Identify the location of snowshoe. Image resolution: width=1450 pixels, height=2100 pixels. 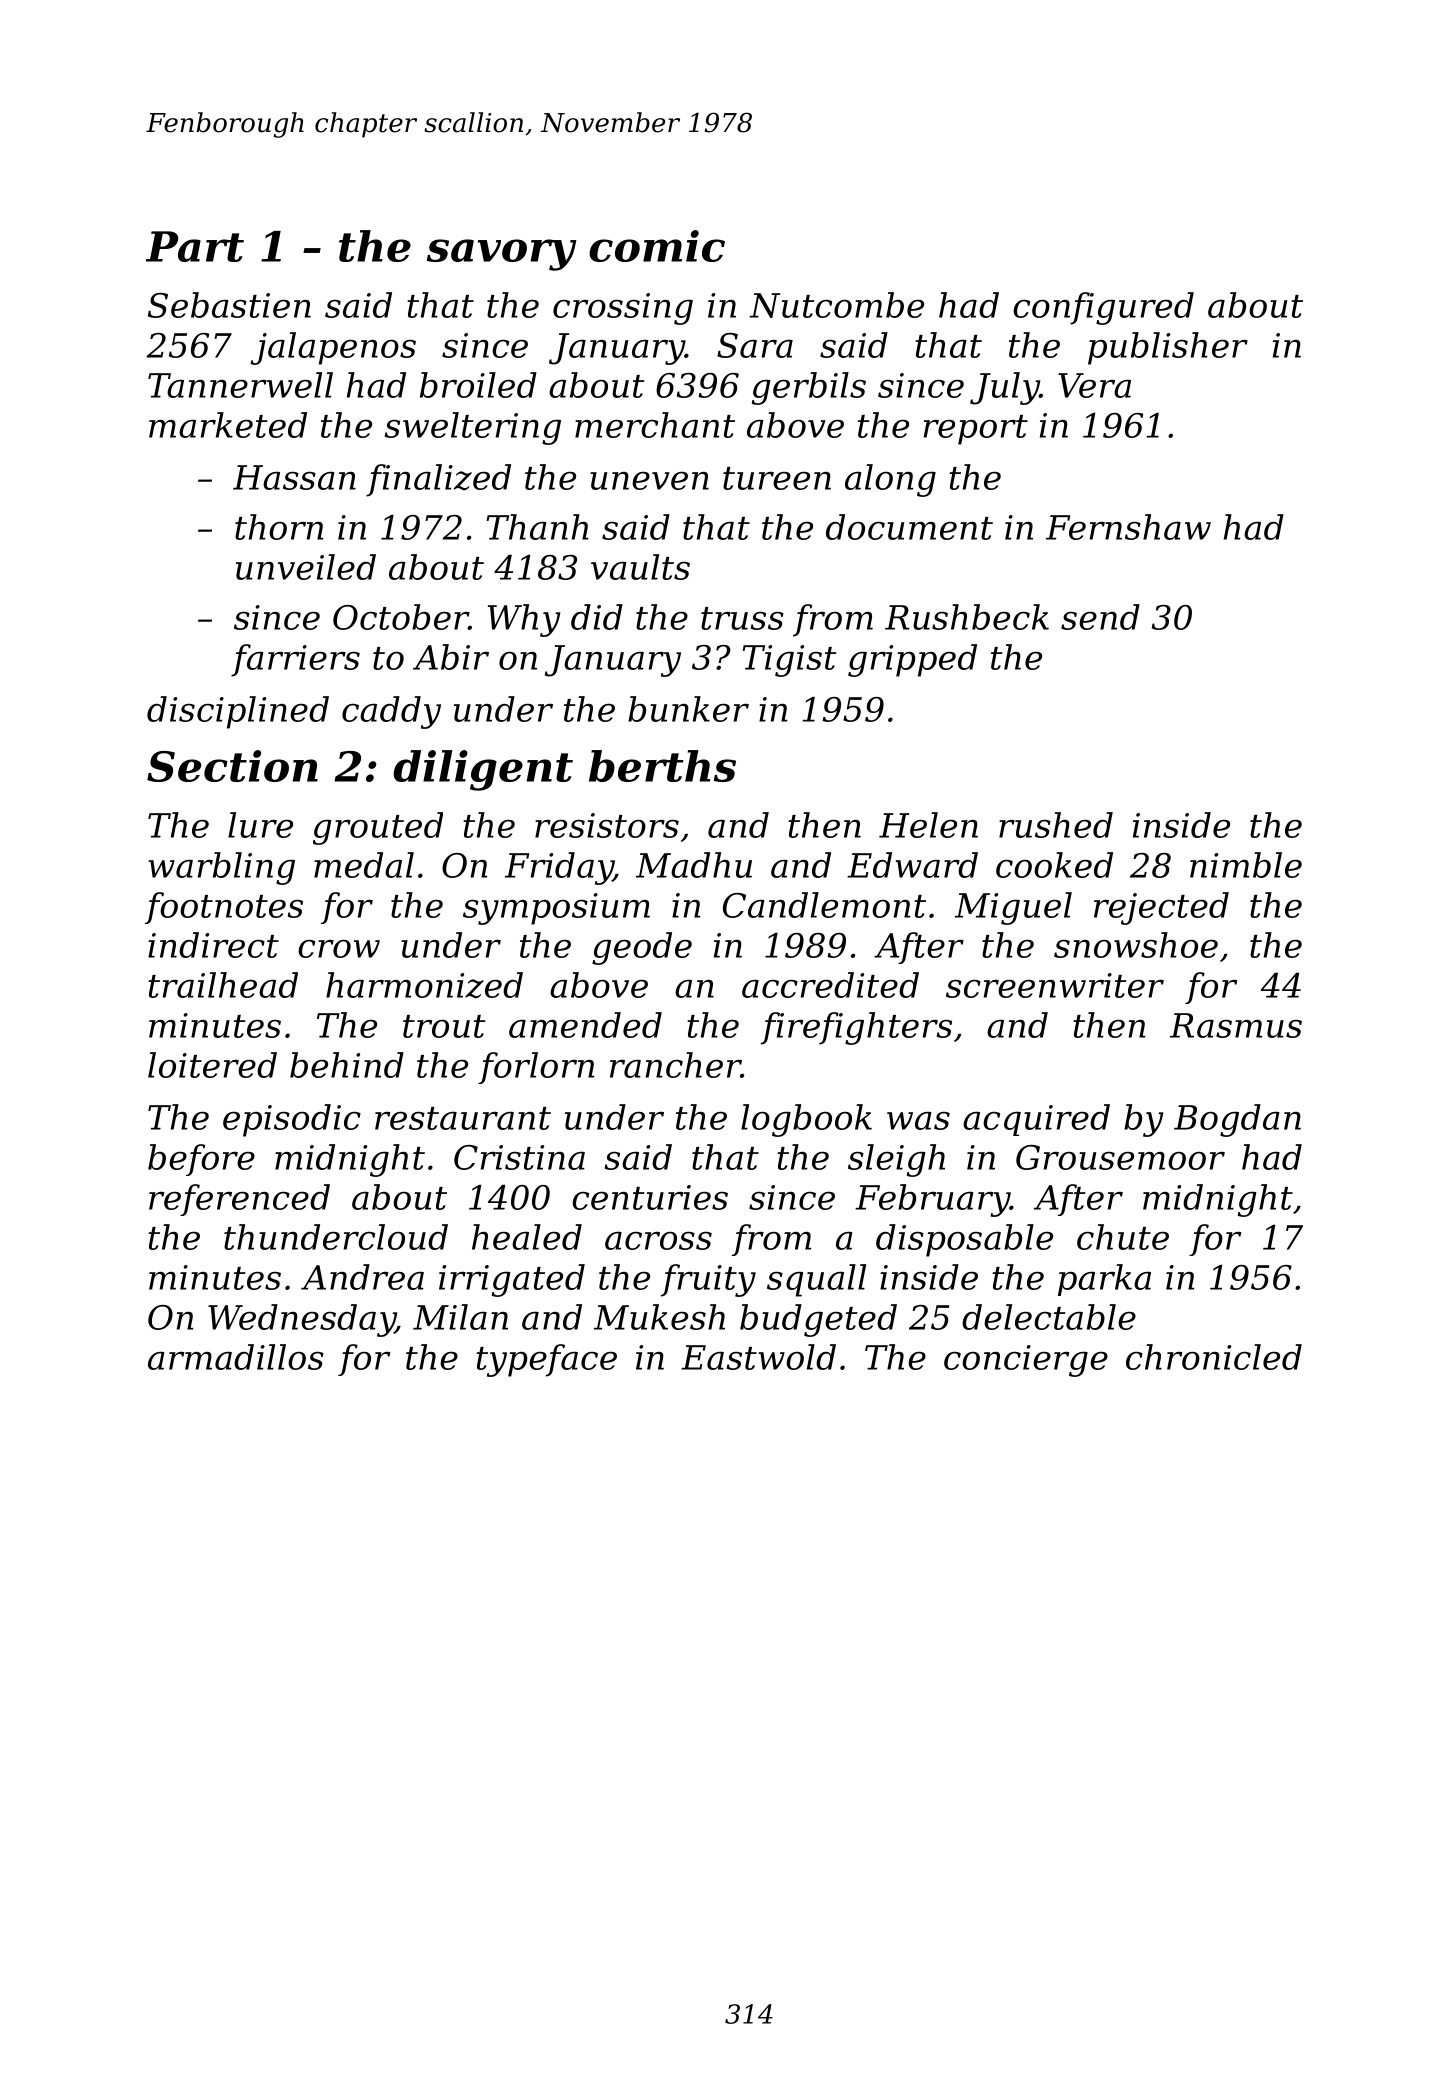
(1136, 945).
